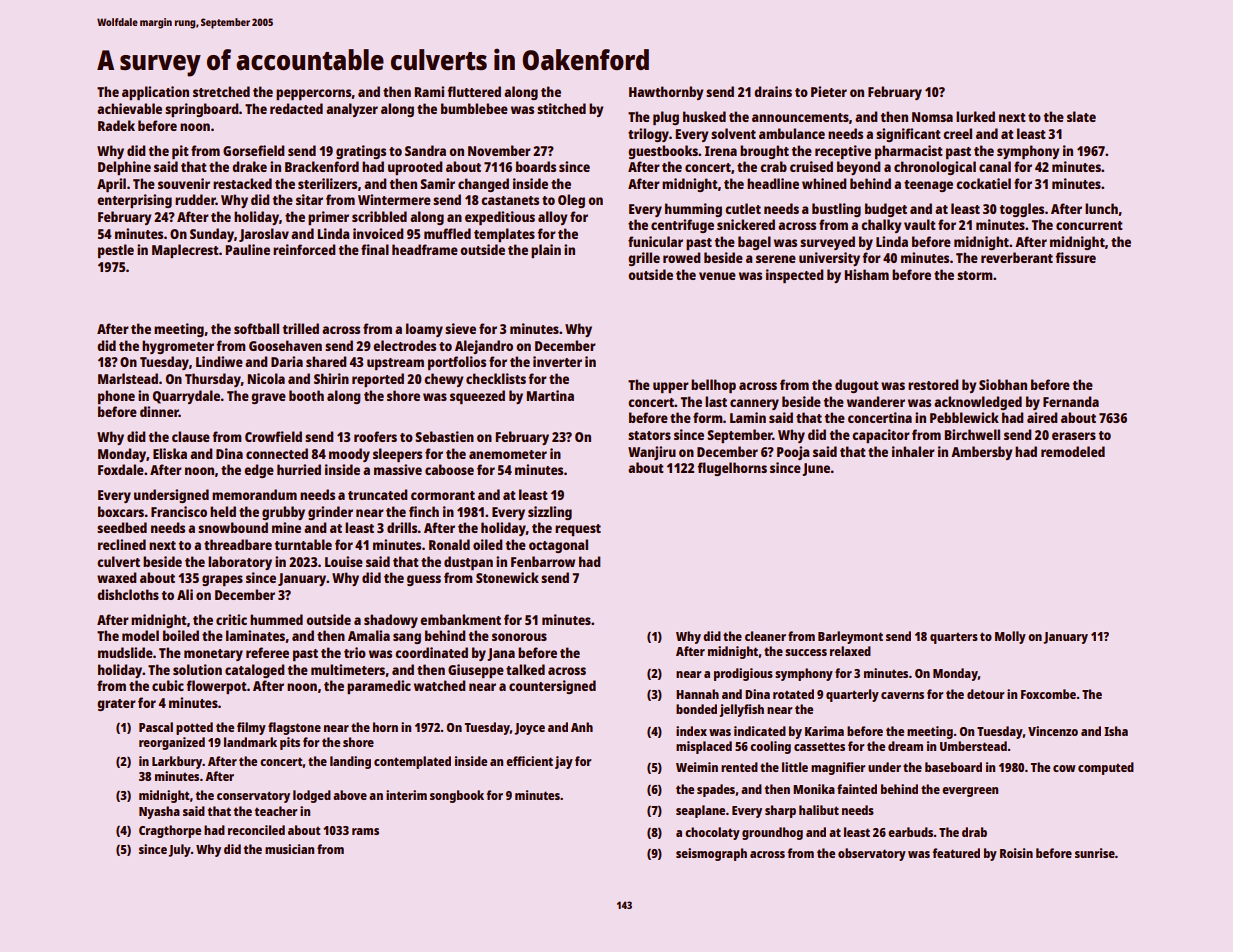 The height and width of the document is (952, 1233). I want to click on inhaler, so click(913, 451).
